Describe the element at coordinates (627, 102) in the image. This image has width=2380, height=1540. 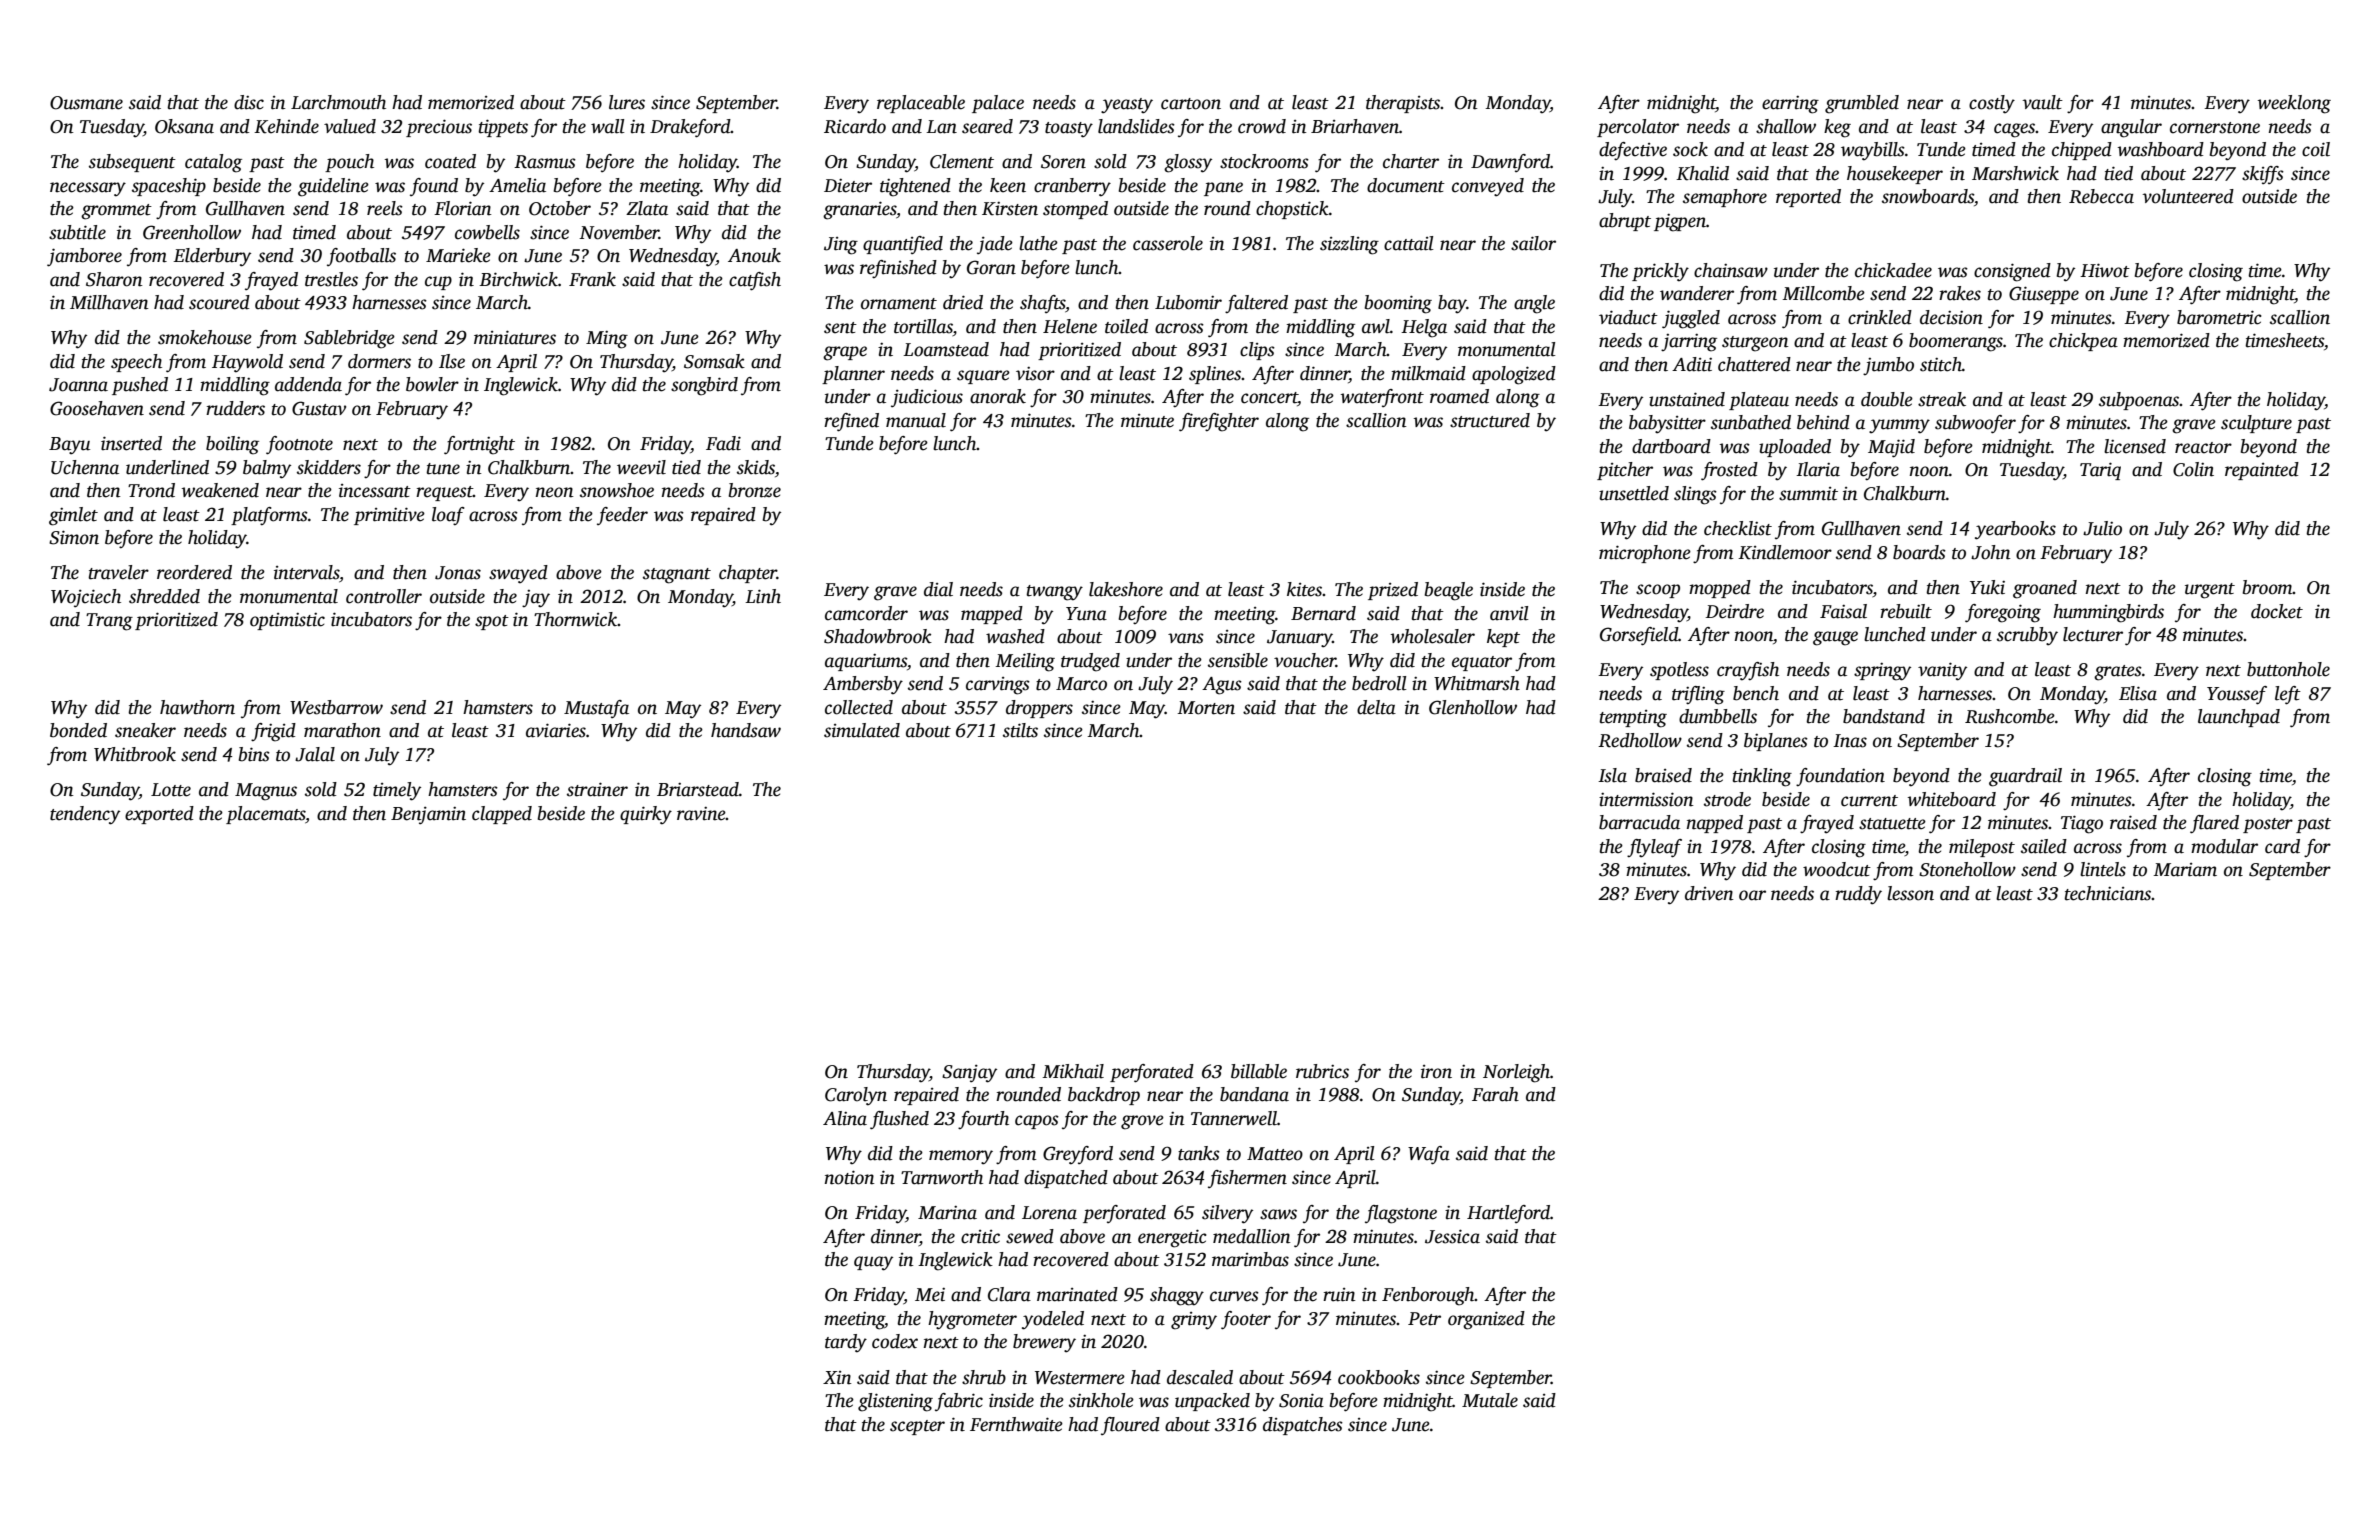
I see `lures` at that location.
